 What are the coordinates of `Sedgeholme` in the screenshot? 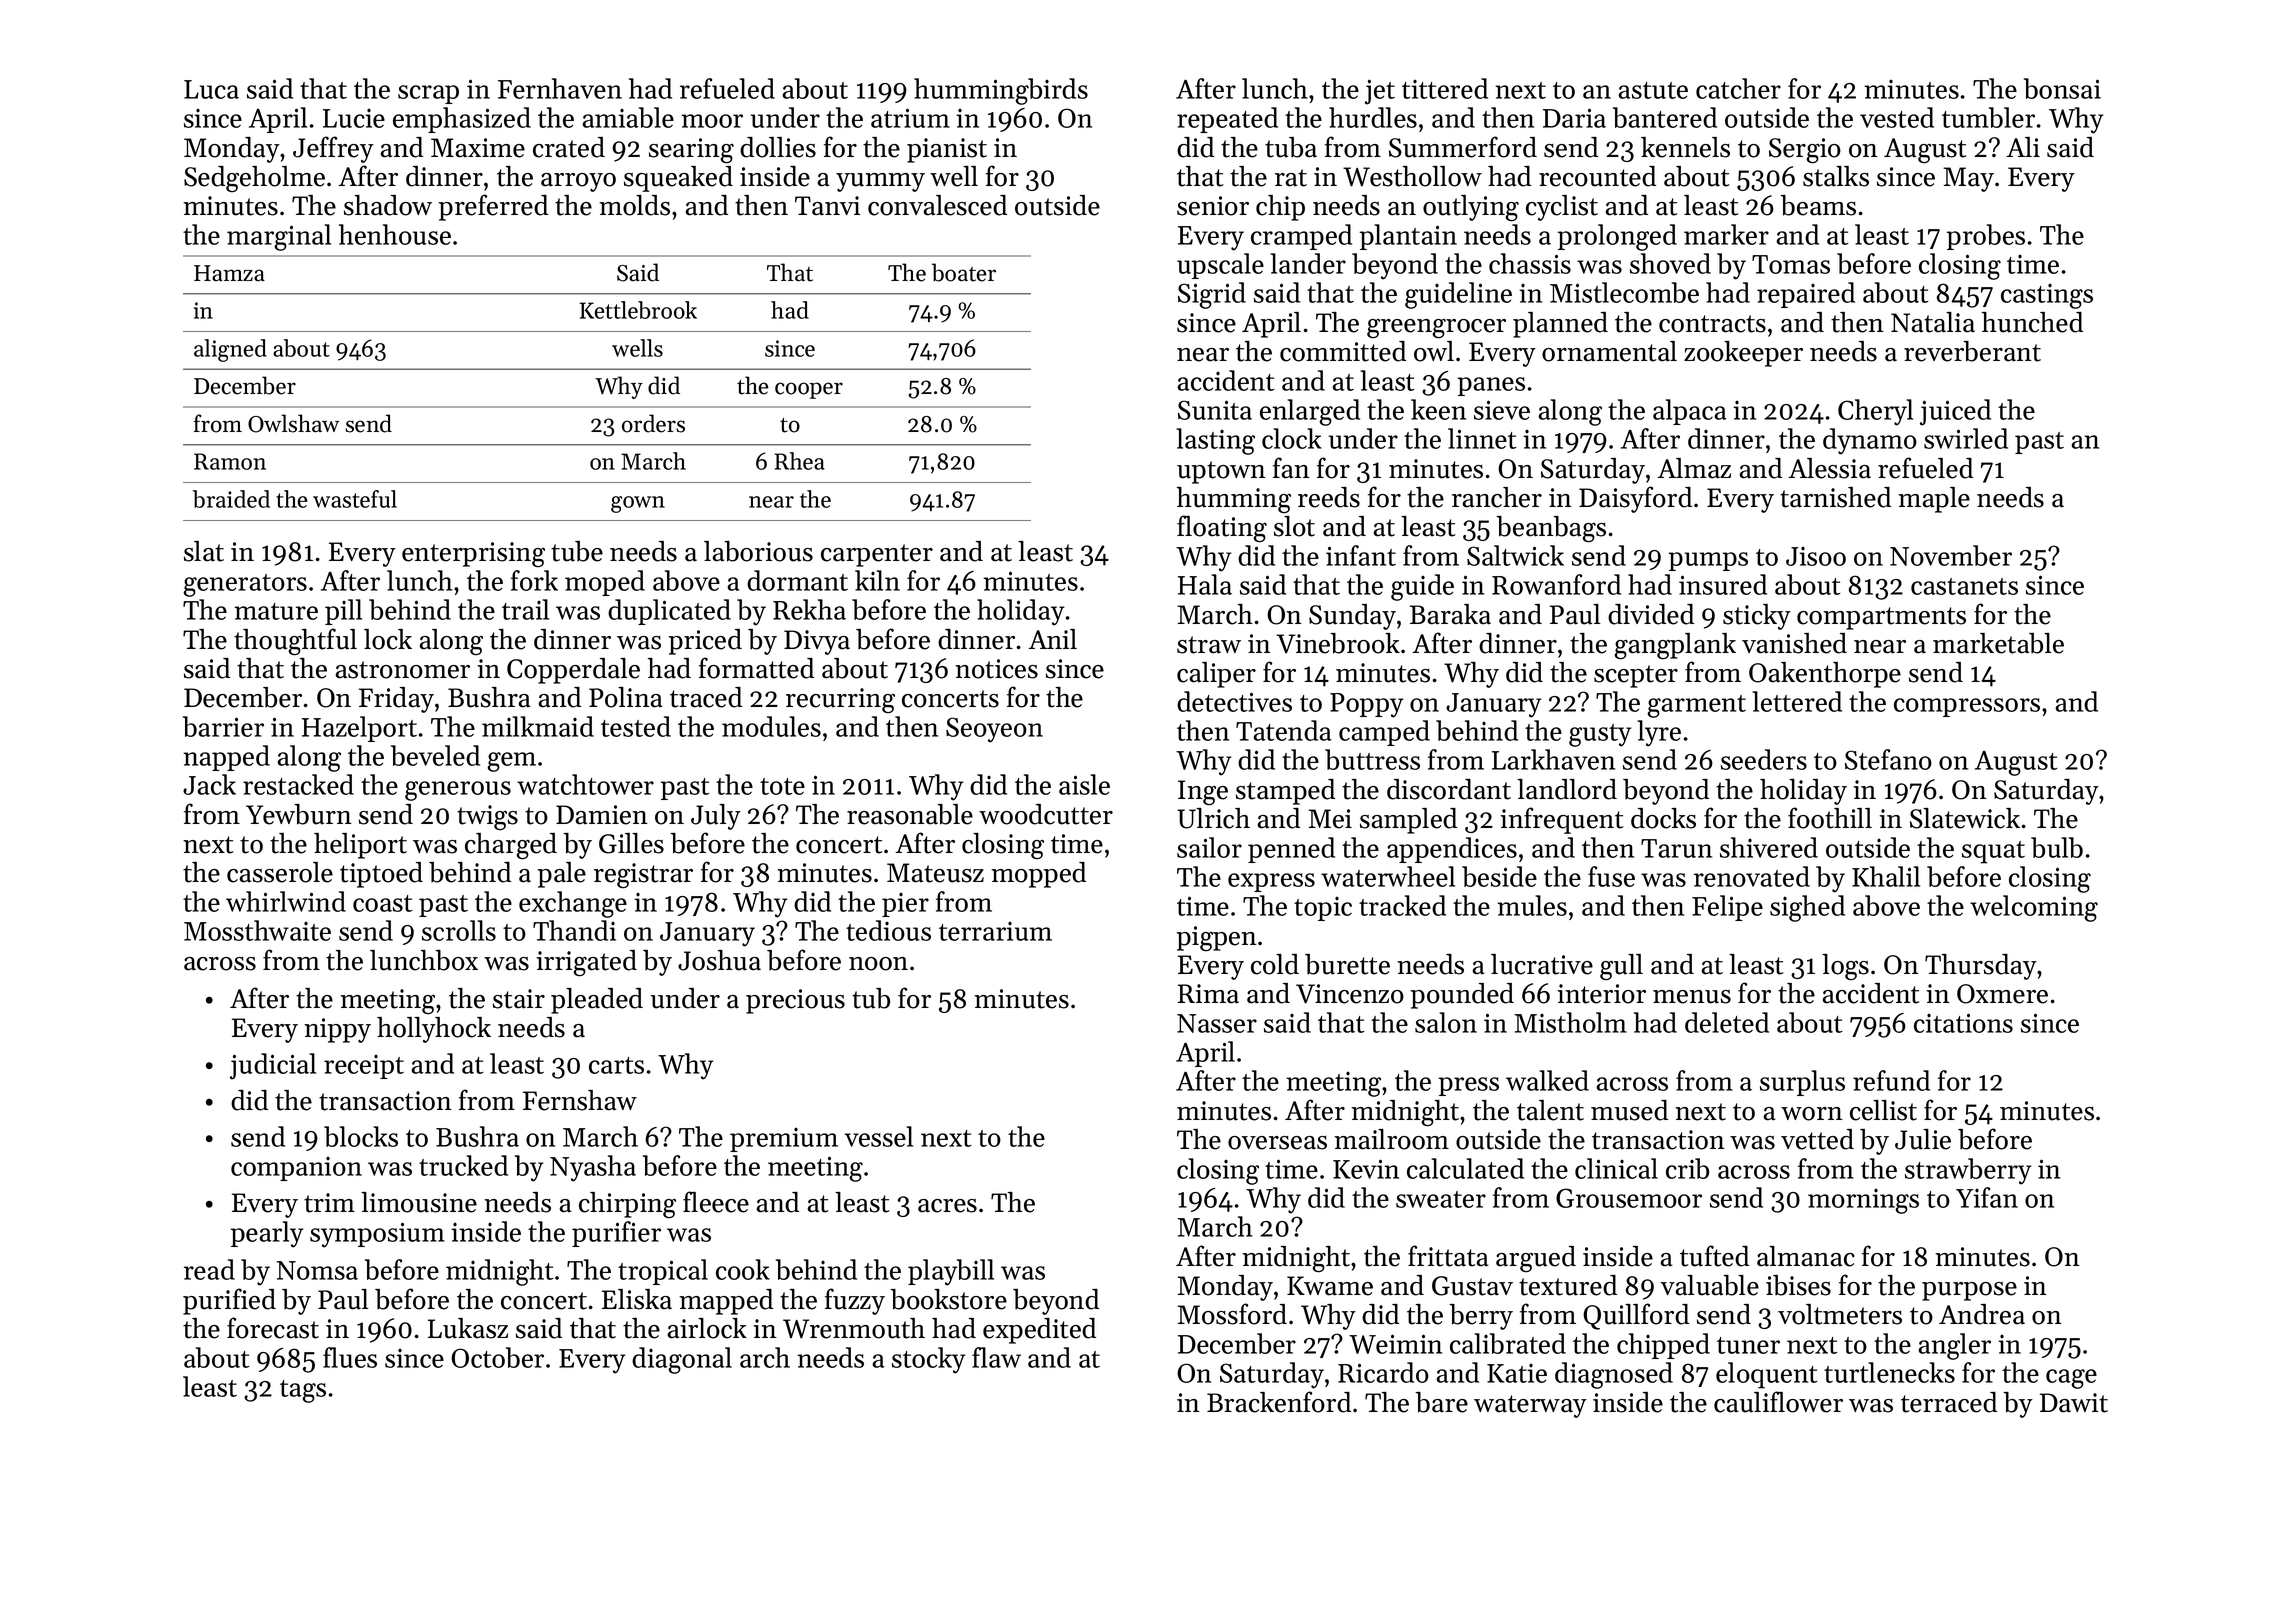 It's located at (254, 179).
